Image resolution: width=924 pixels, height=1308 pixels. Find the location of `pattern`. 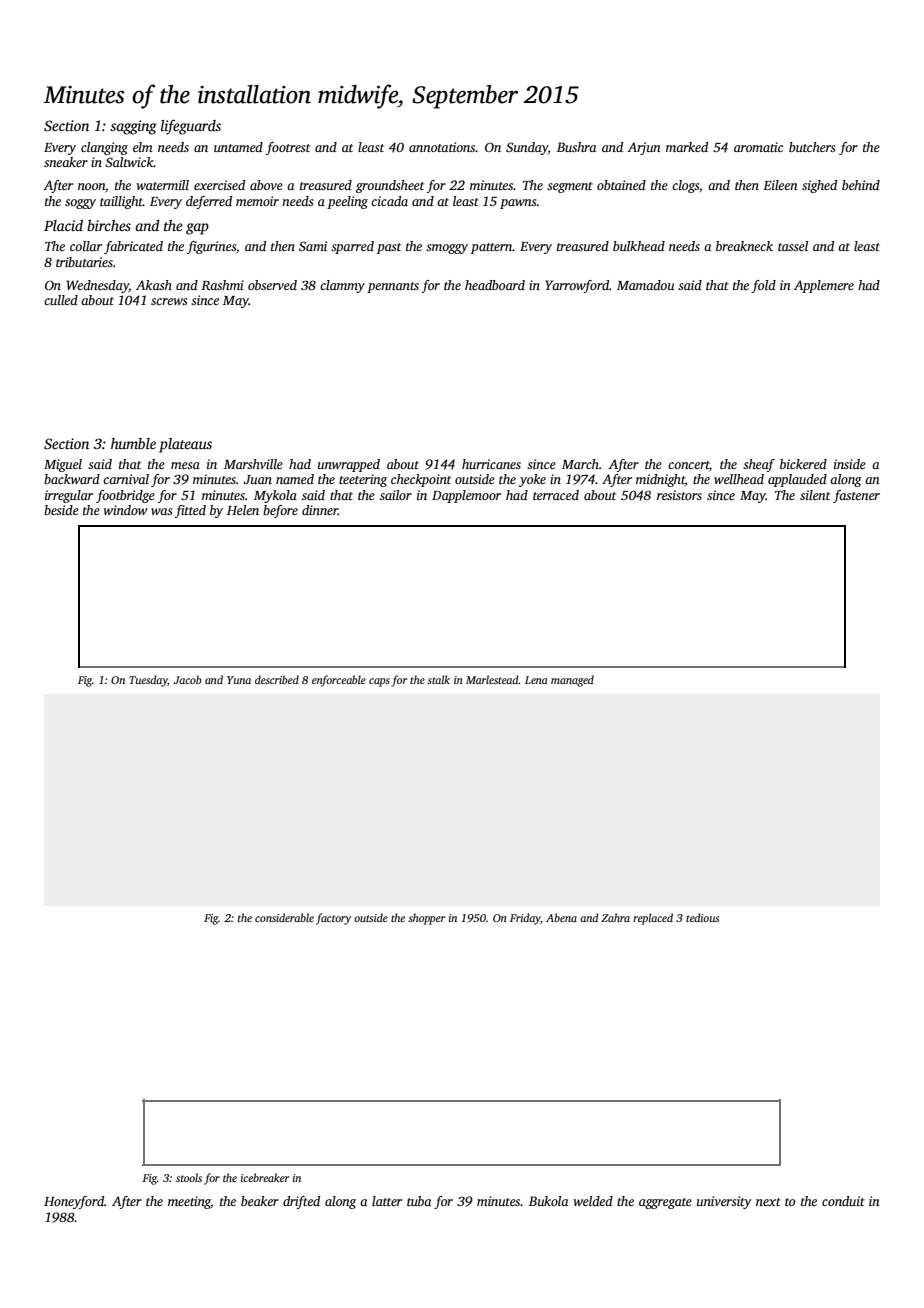

pattern is located at coordinates (491, 248).
